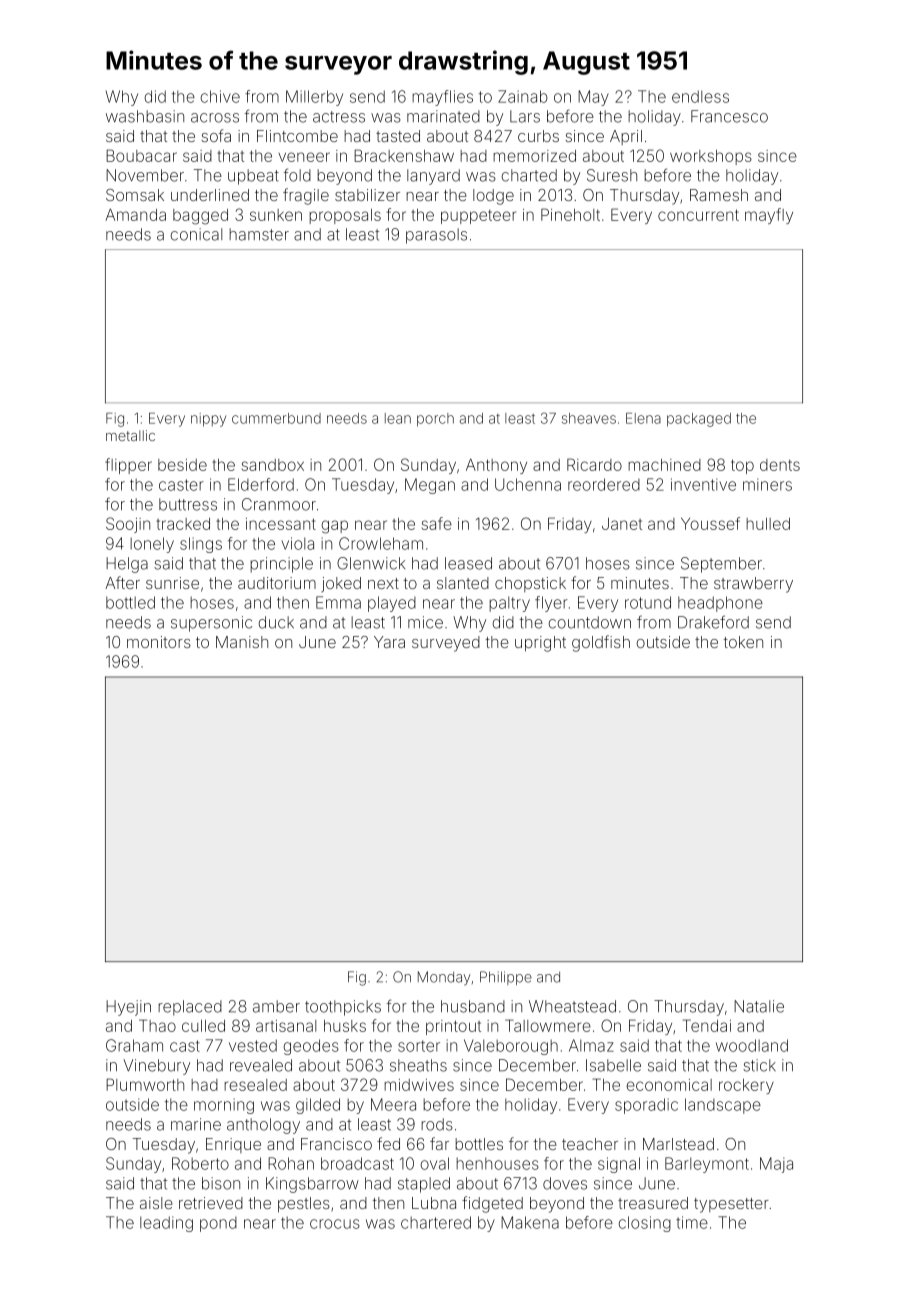 This document has width=908, height=1316. What do you see at coordinates (220, 96) in the document?
I see `chive` at bounding box center [220, 96].
